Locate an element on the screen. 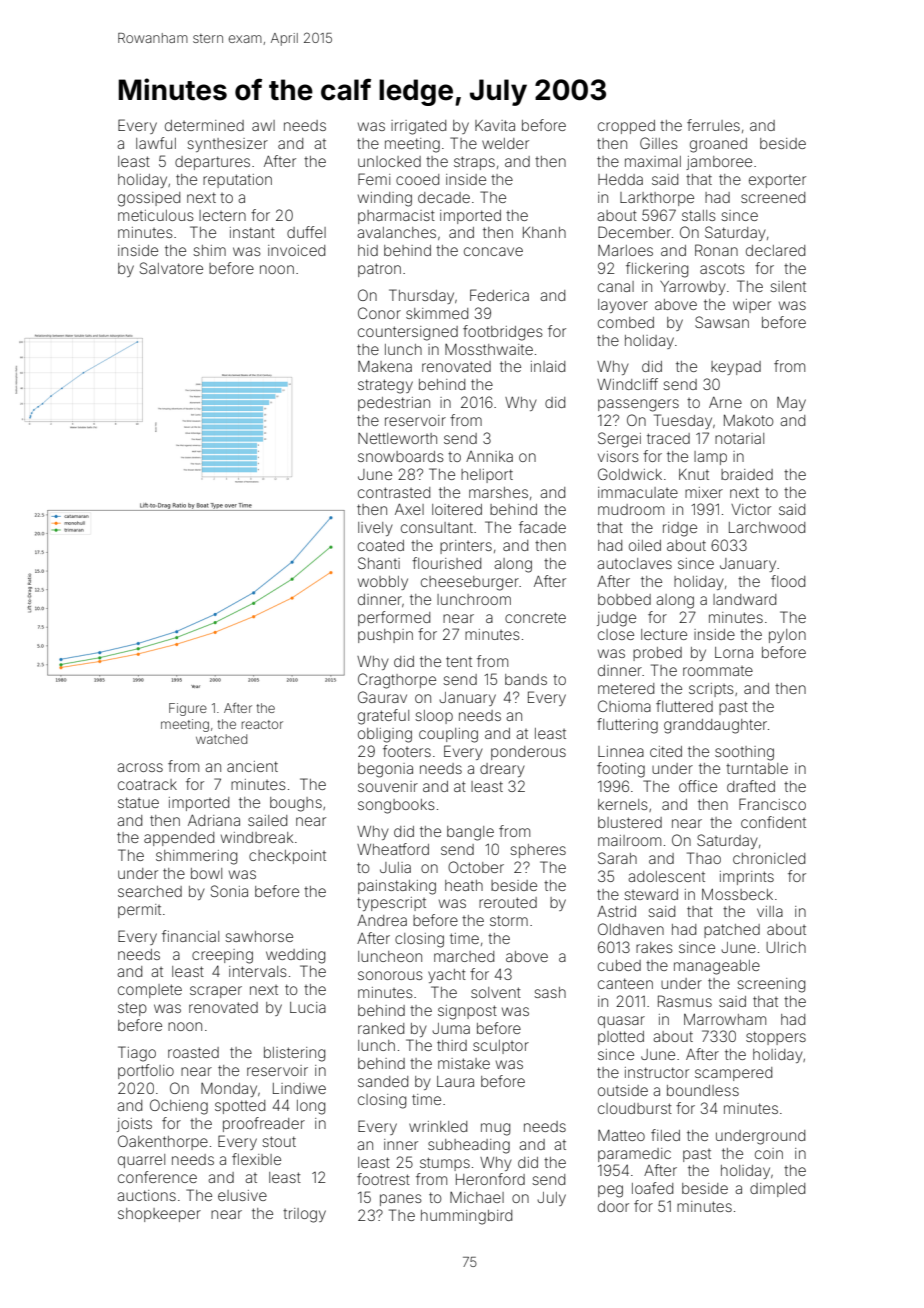 Image resolution: width=924 pixels, height=1308 pixels. Kavita is located at coordinates (495, 125).
